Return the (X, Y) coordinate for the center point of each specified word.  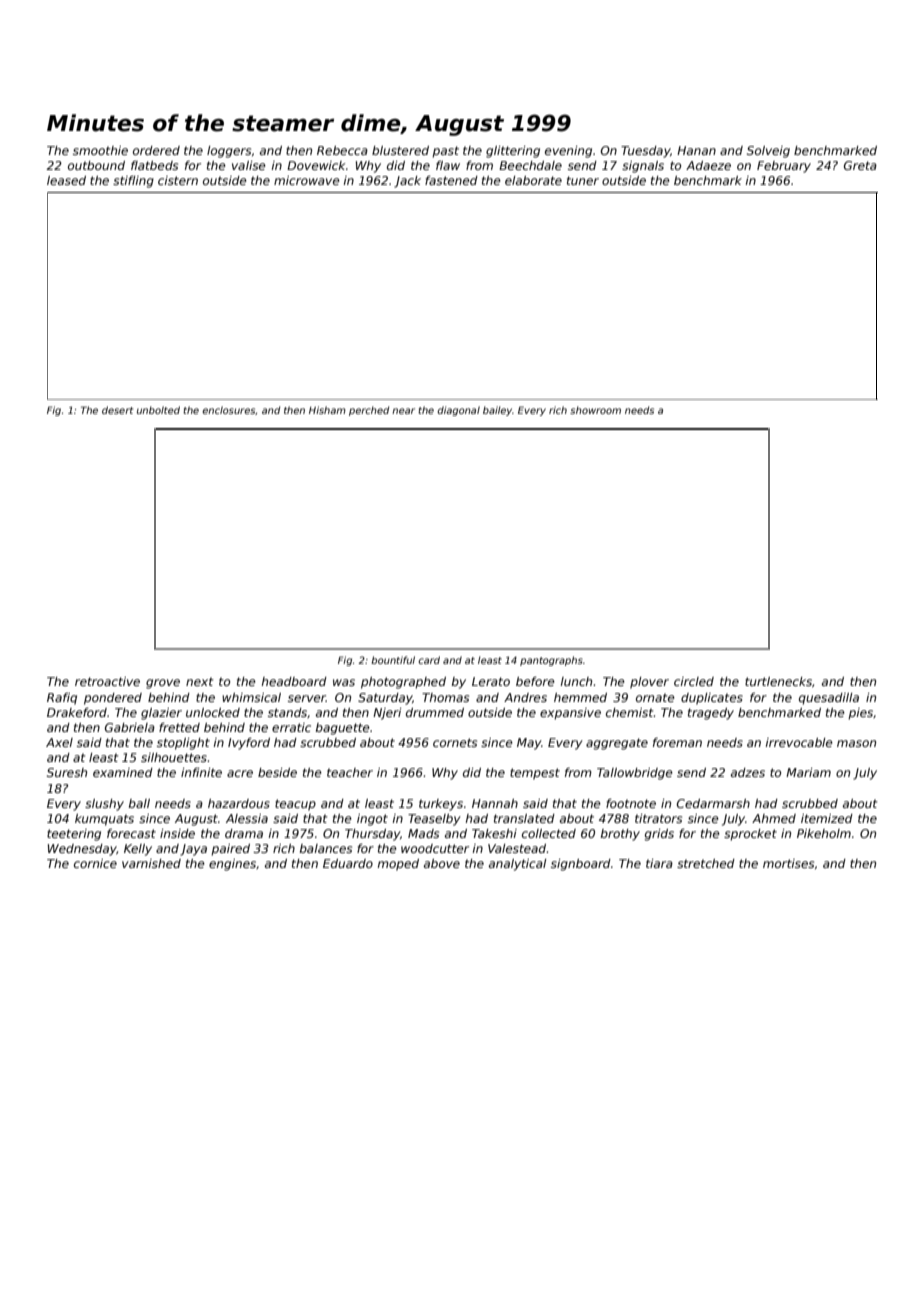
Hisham (327, 410)
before (535, 681)
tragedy (711, 714)
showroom (595, 410)
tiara (659, 863)
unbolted (158, 410)
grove (163, 684)
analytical (517, 865)
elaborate (533, 180)
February (784, 167)
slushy (104, 805)
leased (66, 180)
